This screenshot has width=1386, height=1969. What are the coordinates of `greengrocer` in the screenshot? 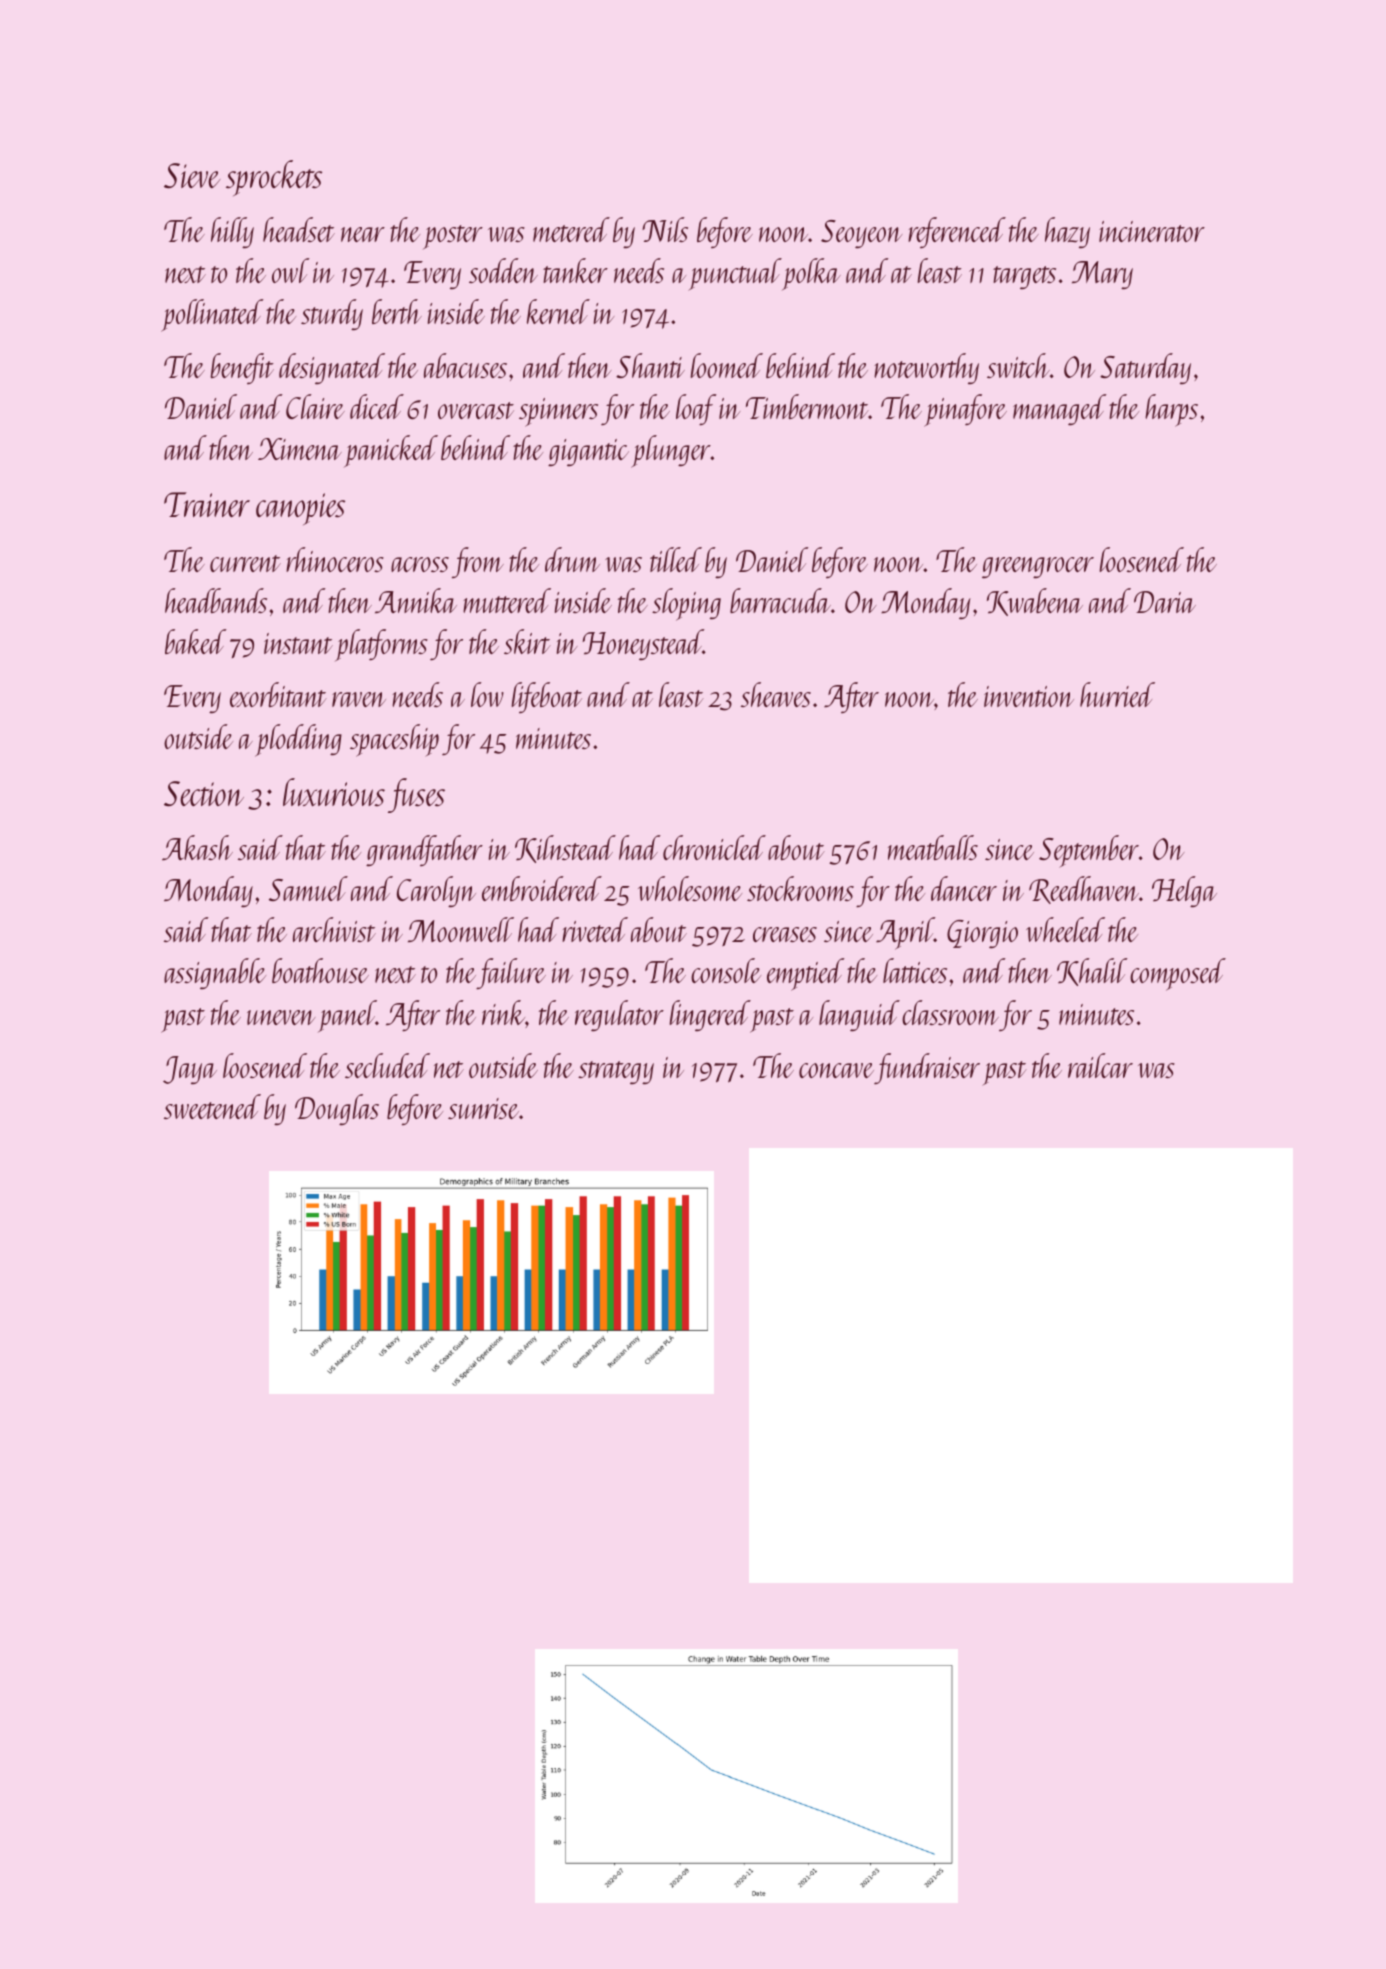 It's located at (1038, 567).
